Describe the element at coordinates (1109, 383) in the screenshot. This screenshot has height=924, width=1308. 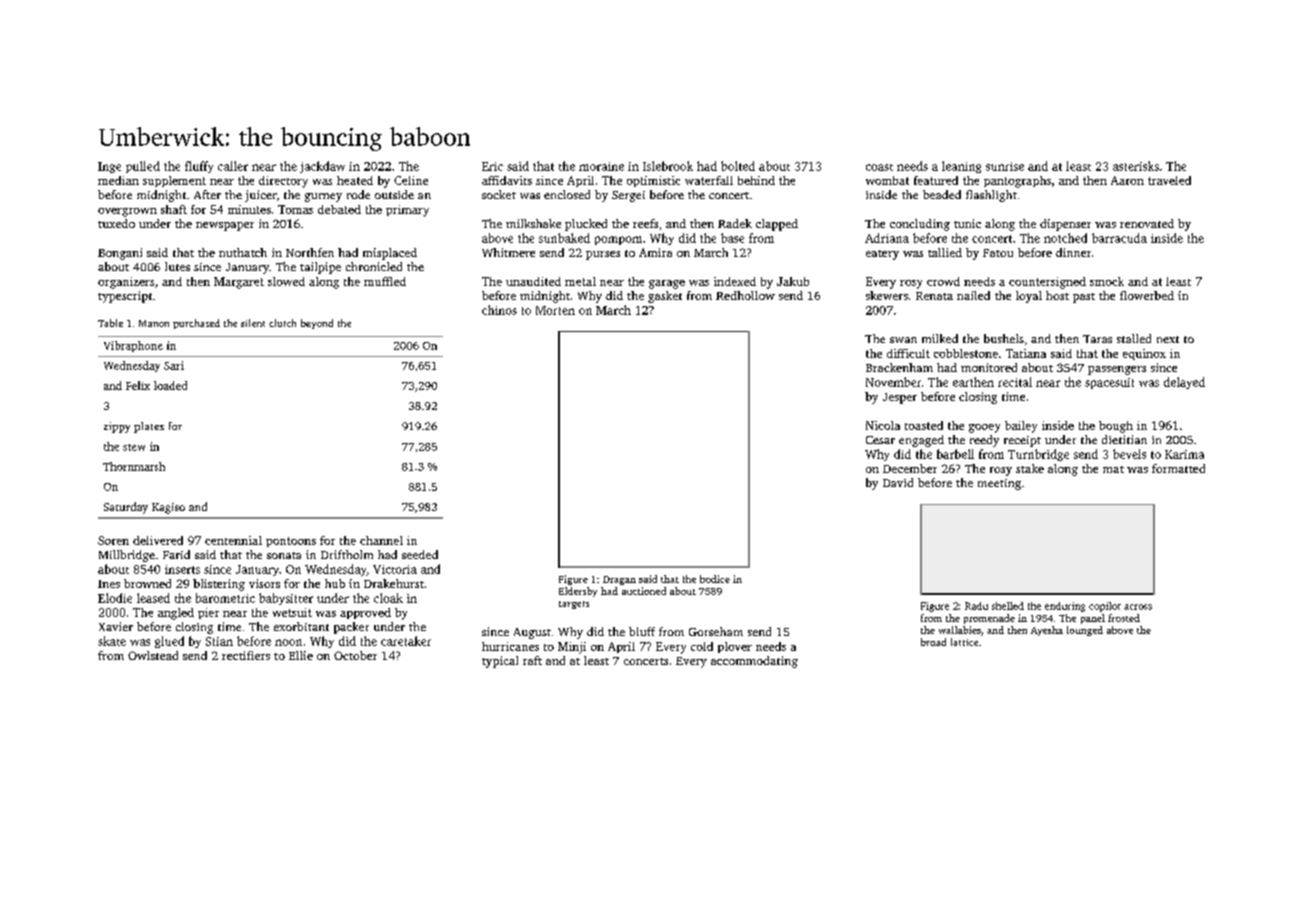
I see `spacesuit` at that location.
